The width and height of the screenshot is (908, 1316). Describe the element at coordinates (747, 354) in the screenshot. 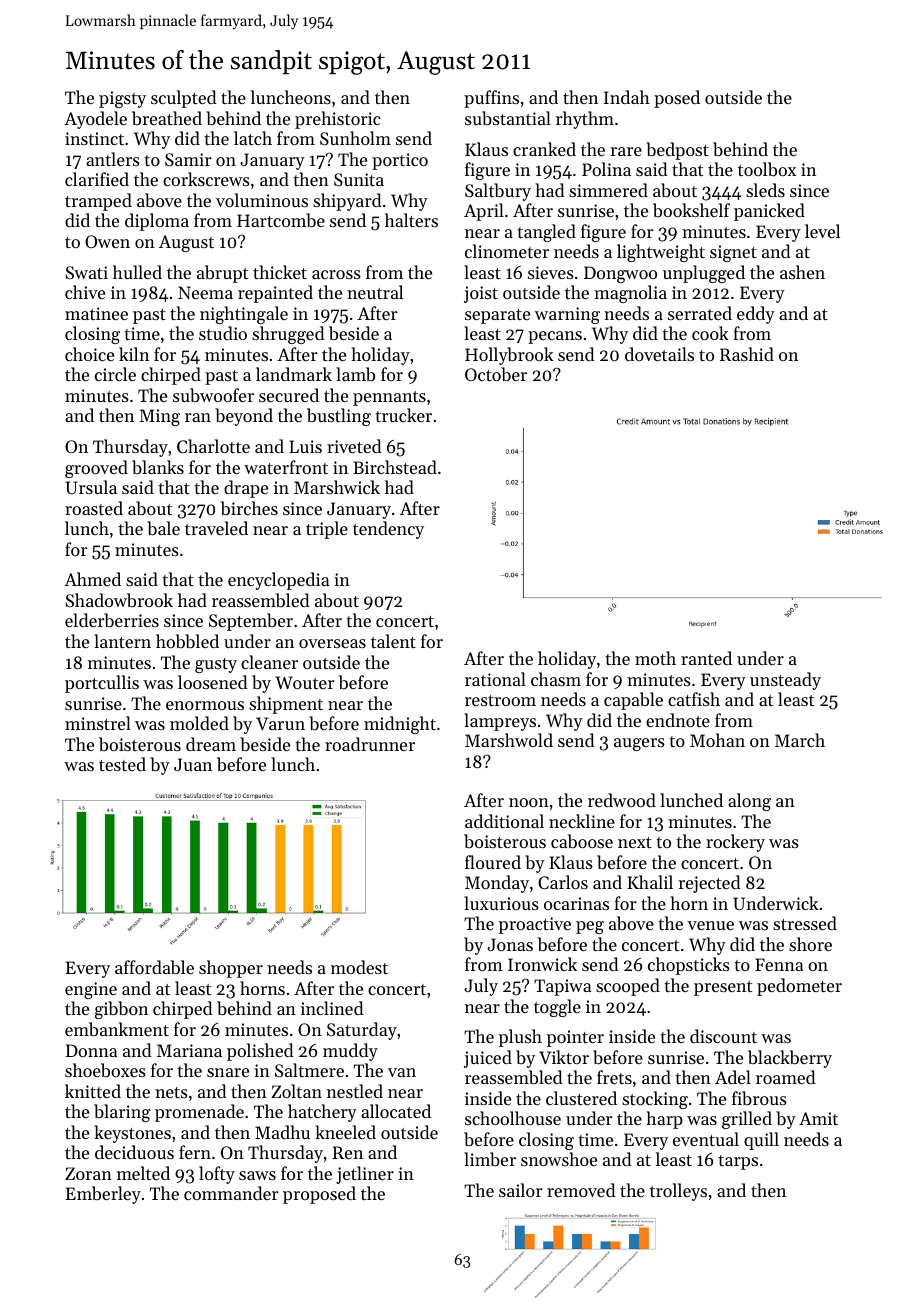

I see `Rashid` at that location.
